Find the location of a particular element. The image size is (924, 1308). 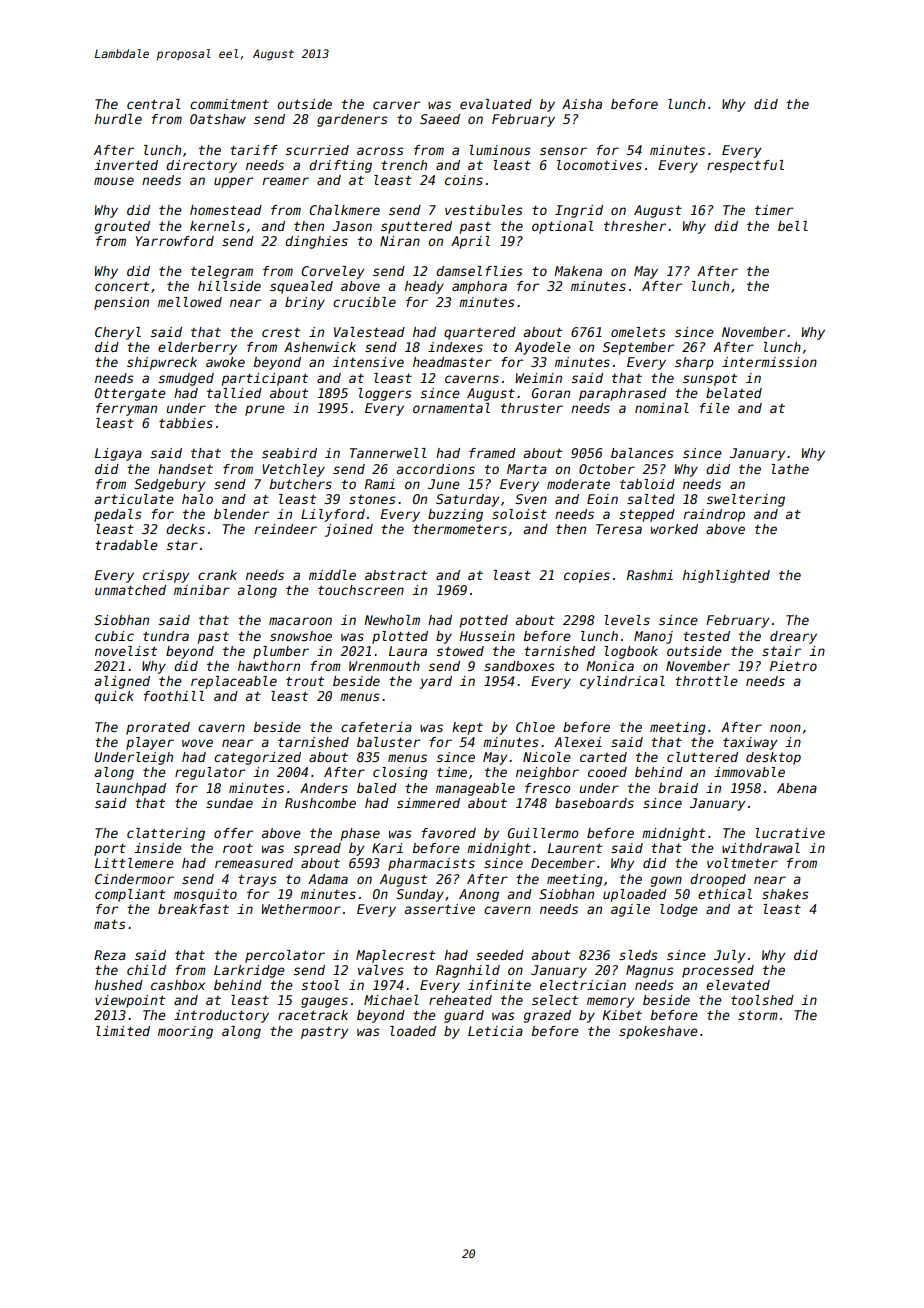

damselflies is located at coordinates (479, 271).
